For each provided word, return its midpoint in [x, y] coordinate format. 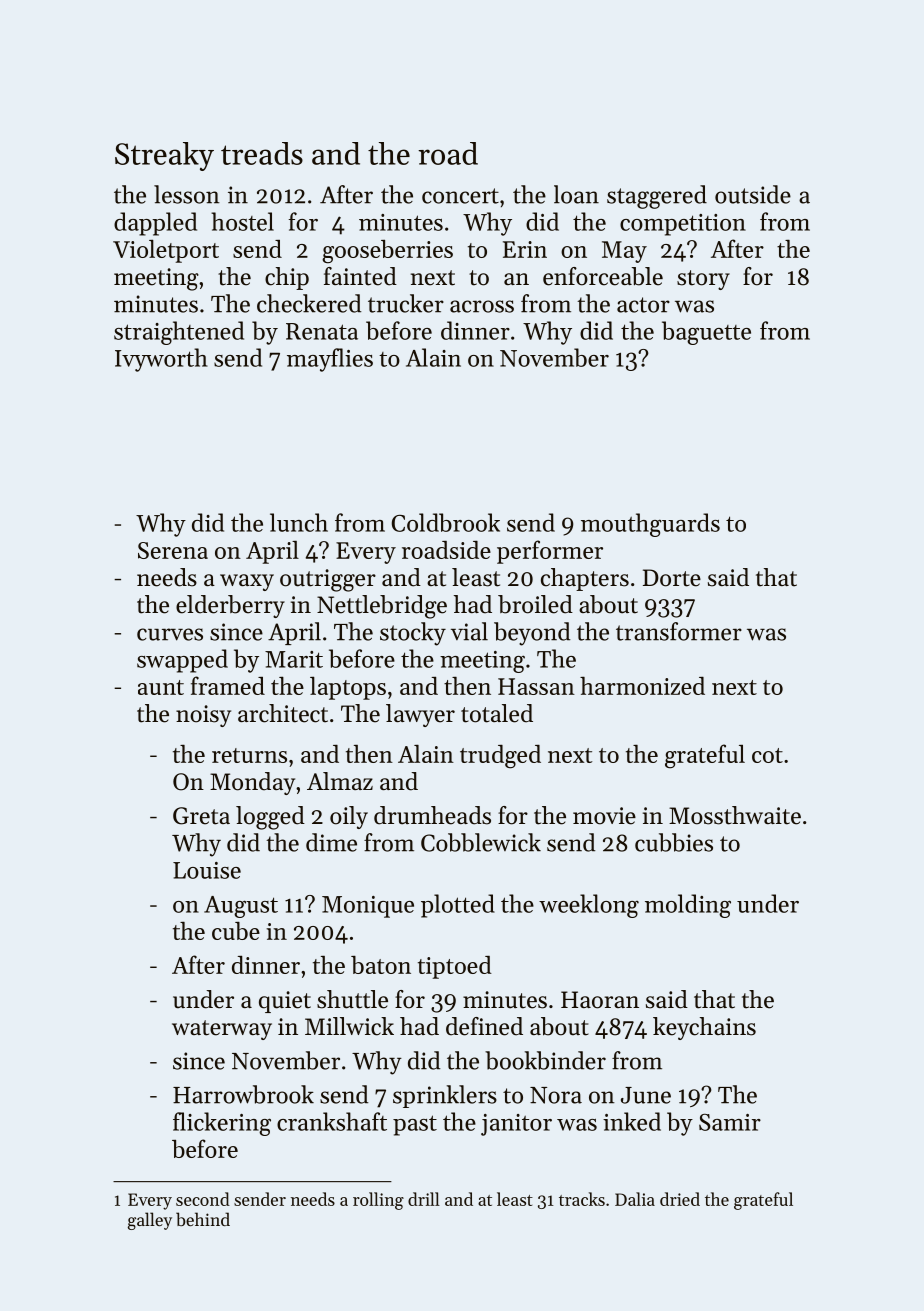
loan [576, 194]
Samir [730, 1122]
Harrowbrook [243, 1094]
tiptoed [455, 967]
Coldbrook [446, 522]
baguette [706, 333]
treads [262, 153]
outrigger [328, 580]
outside [753, 194]
